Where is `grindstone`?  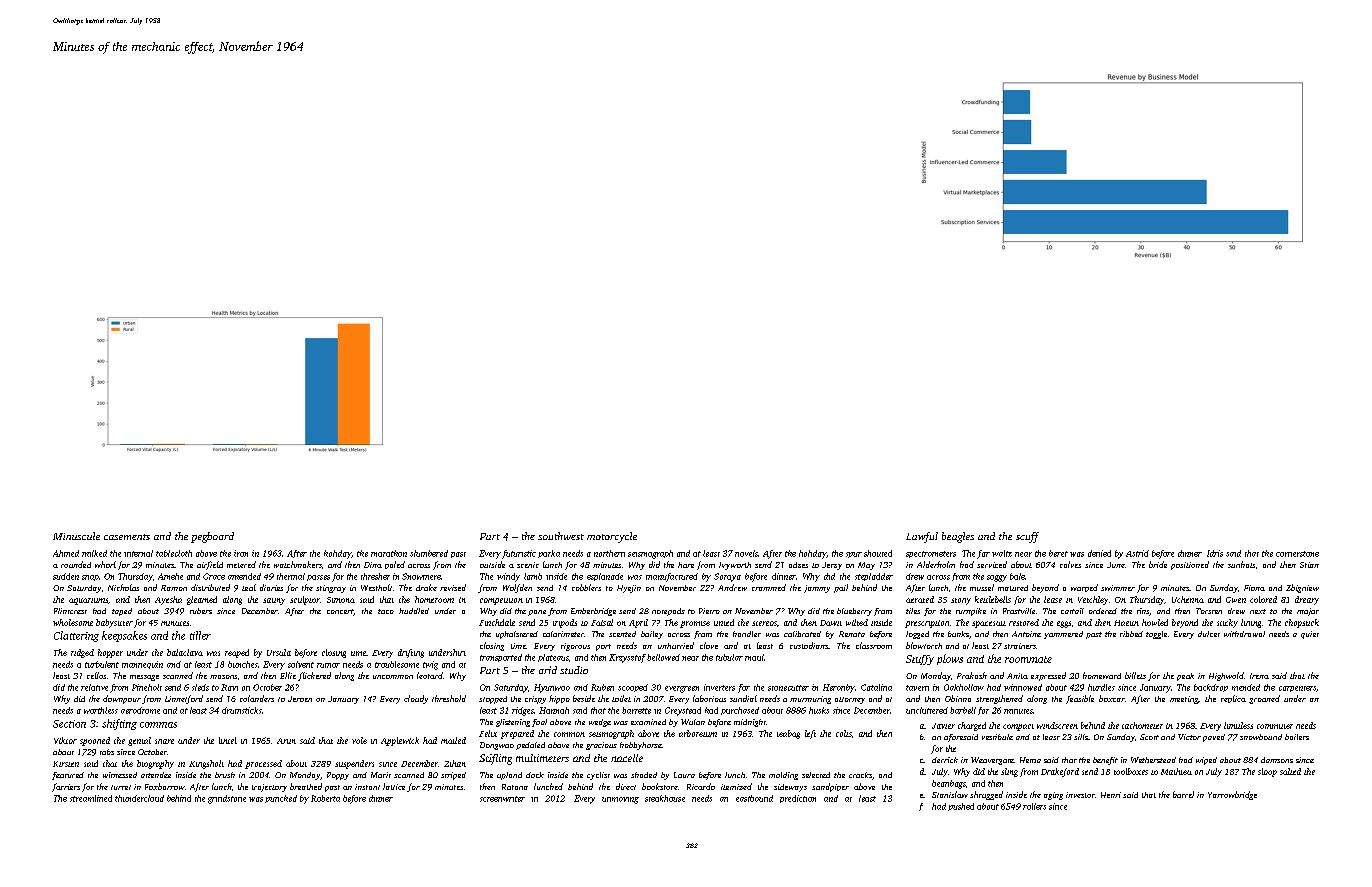 grindstone is located at coordinates (227, 799).
